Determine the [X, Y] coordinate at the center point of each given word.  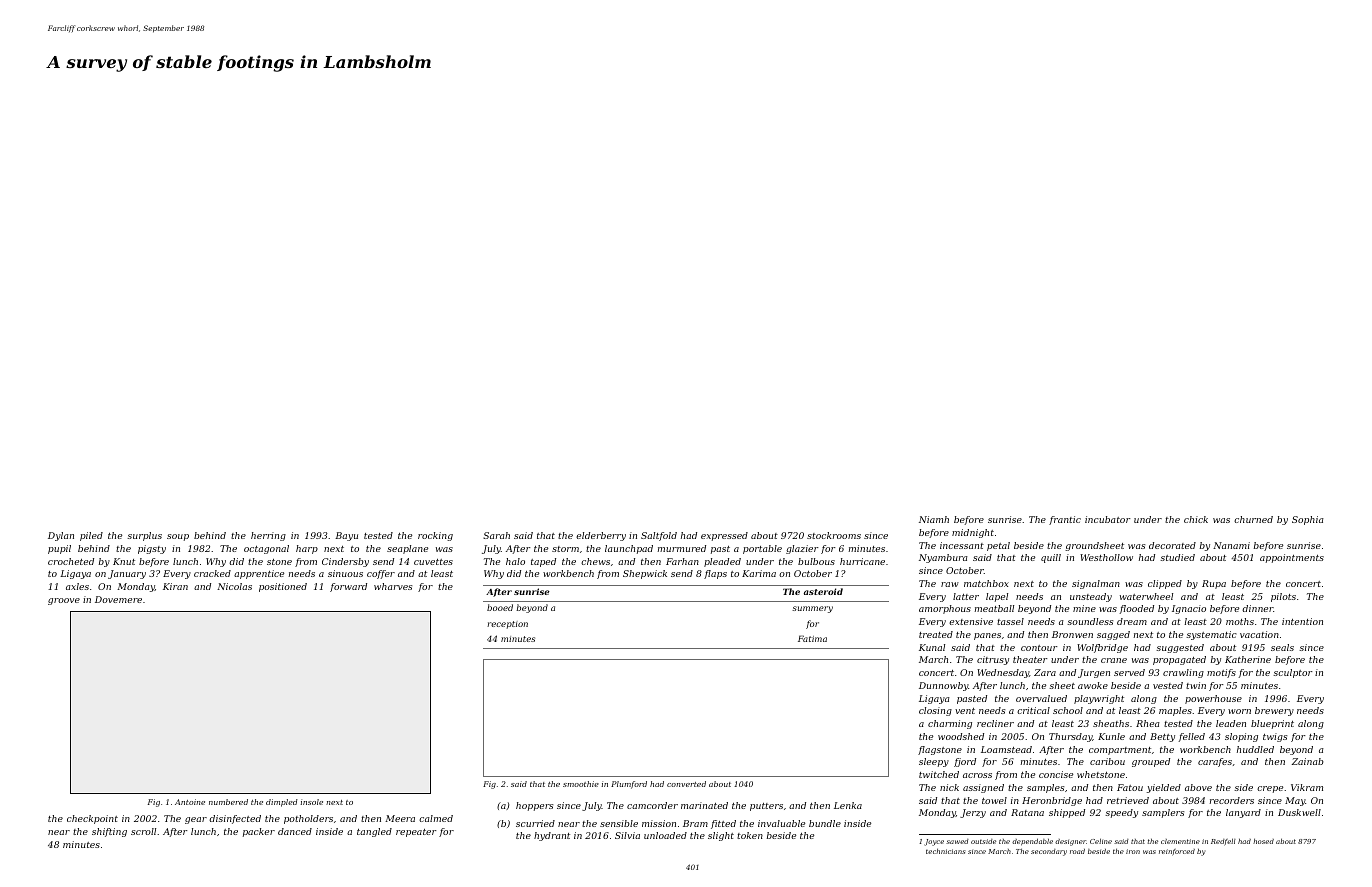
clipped [1165, 584]
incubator [1108, 519]
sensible [619, 823]
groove [64, 601]
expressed [724, 536]
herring [268, 536]
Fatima [812, 638]
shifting [109, 832]
